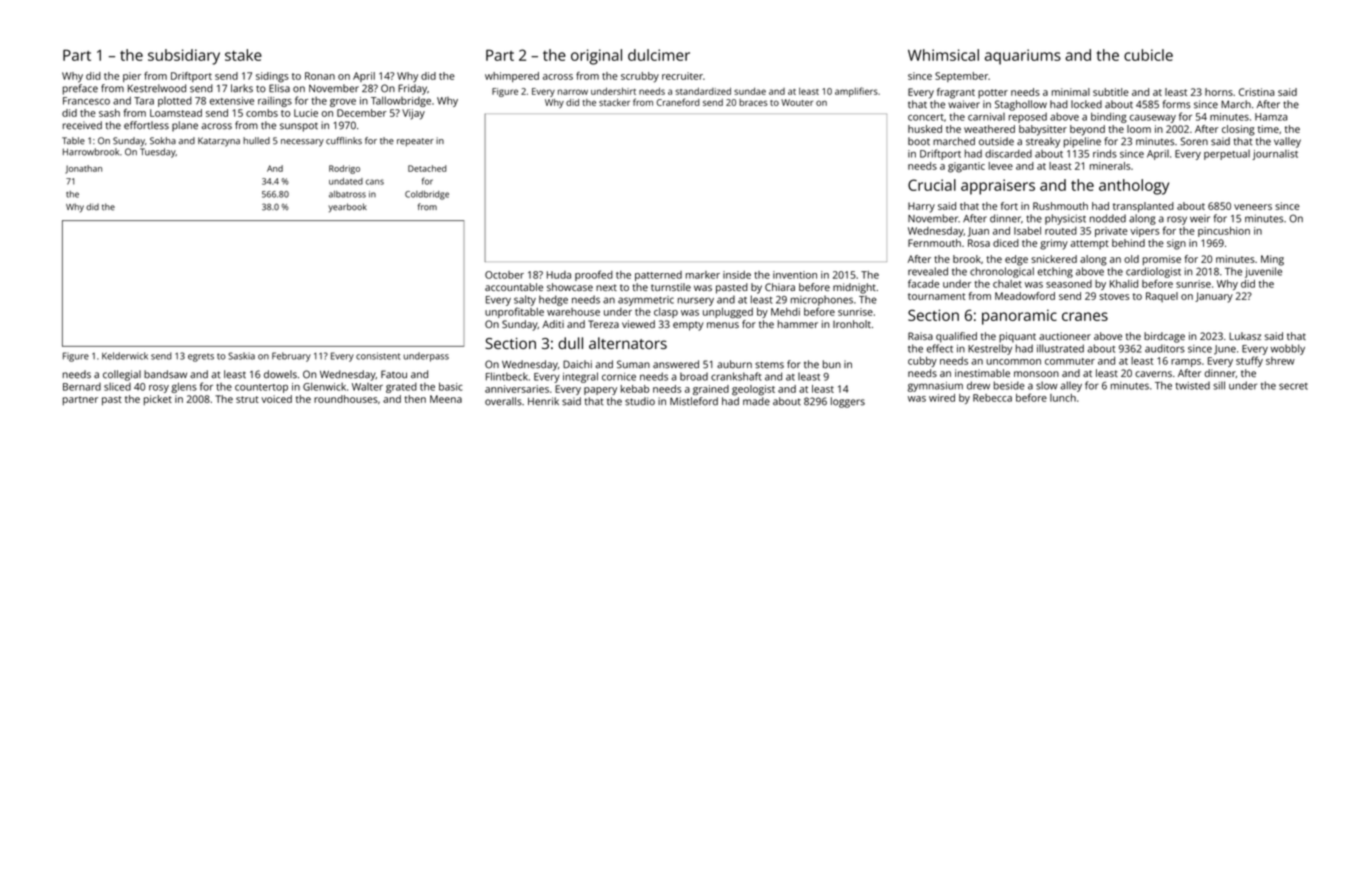  I want to click on aquariums, so click(1023, 57).
